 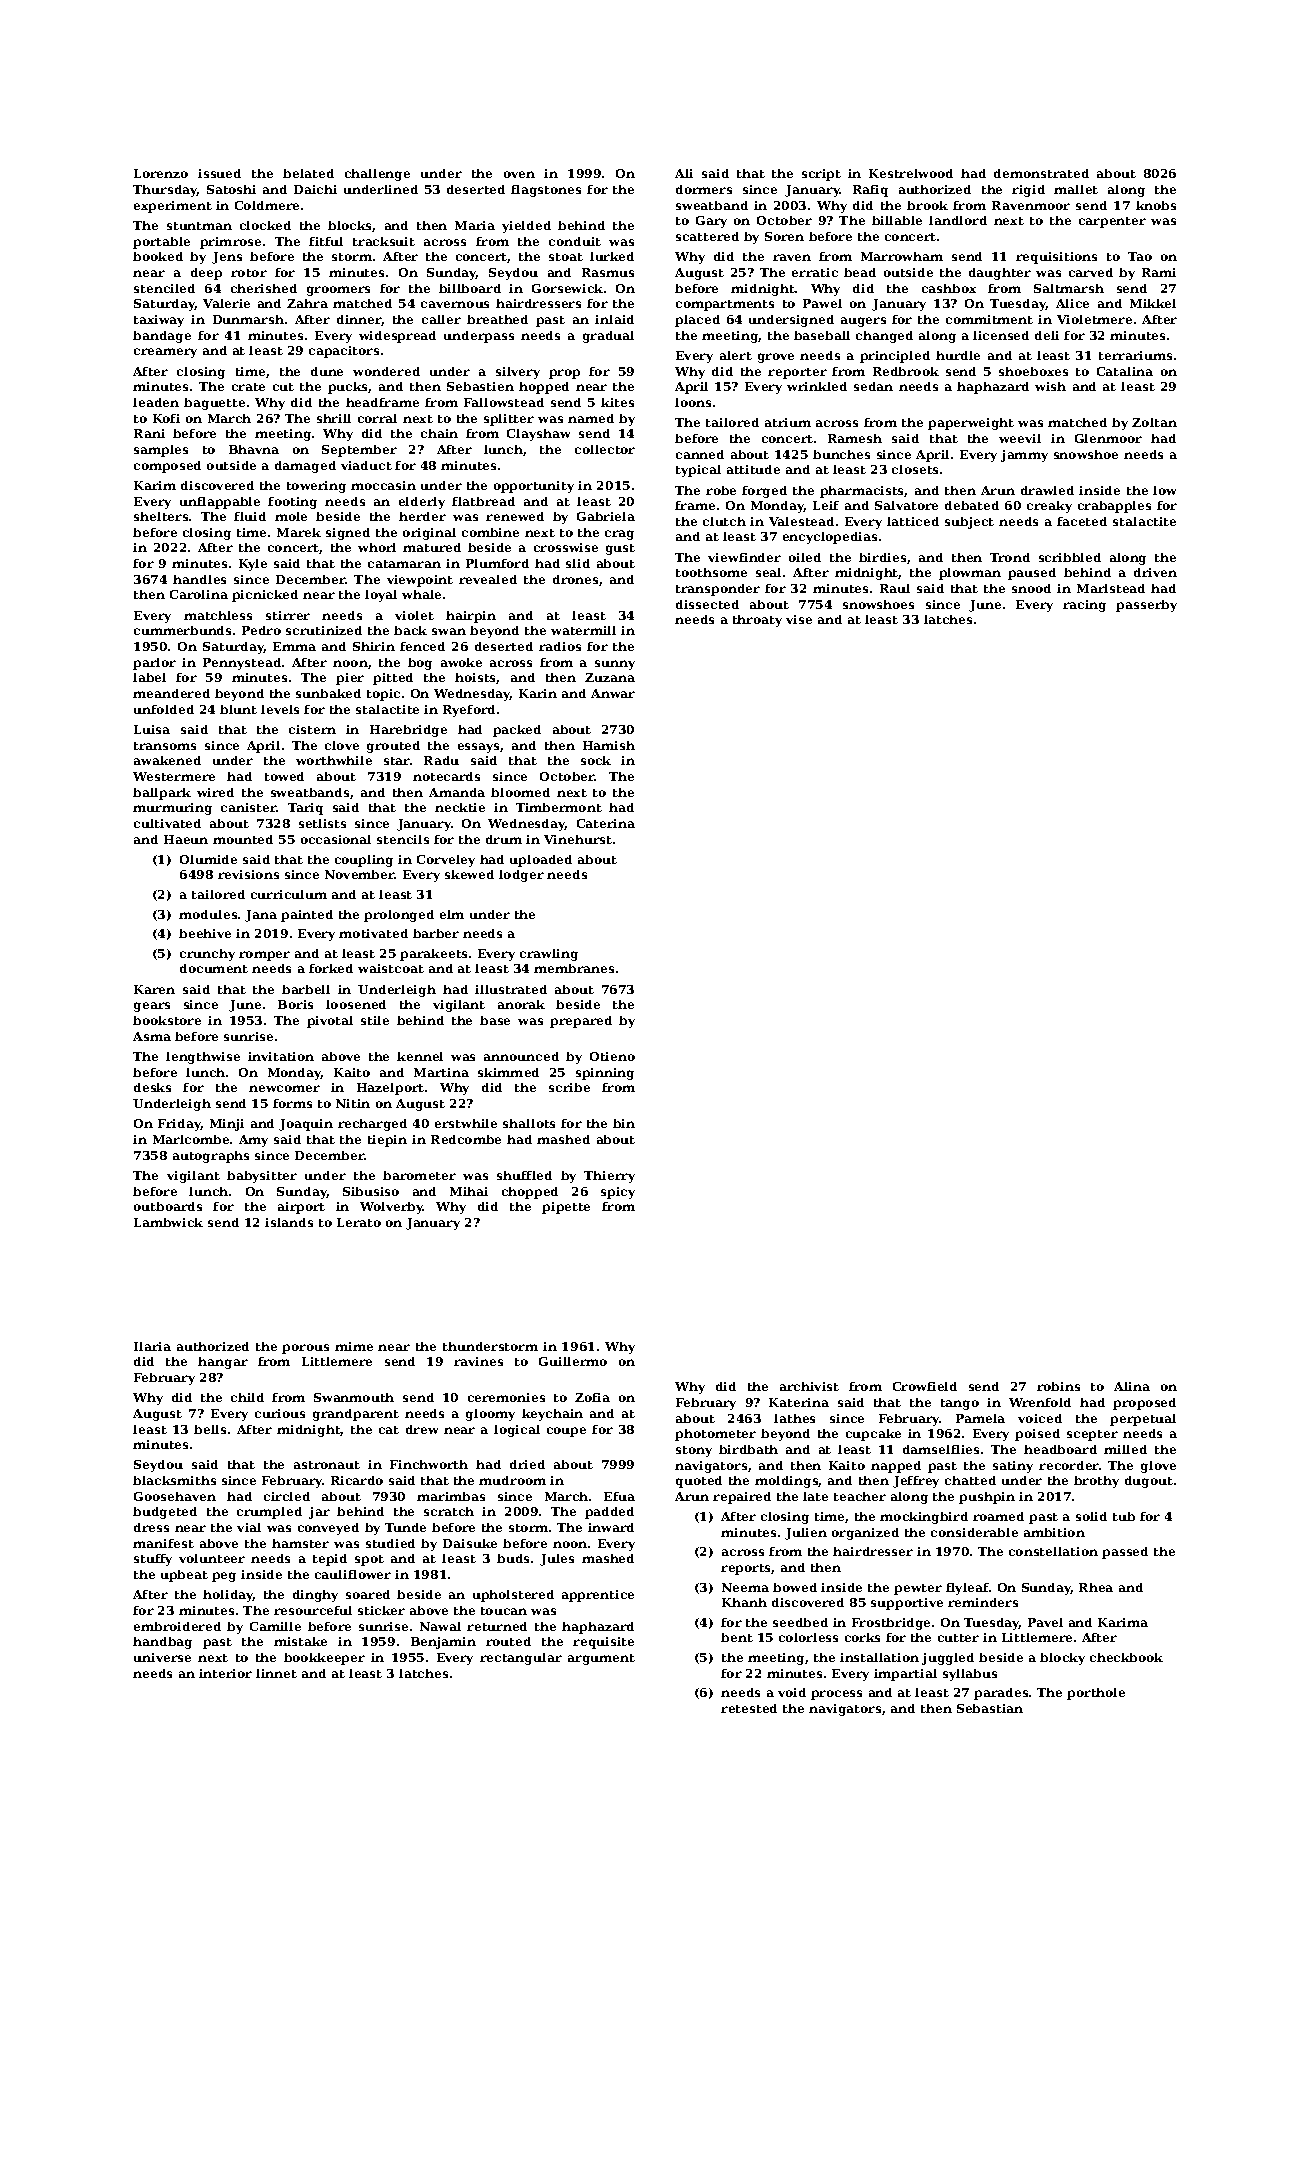 What do you see at coordinates (1091, 272) in the page?
I see `carved` at bounding box center [1091, 272].
